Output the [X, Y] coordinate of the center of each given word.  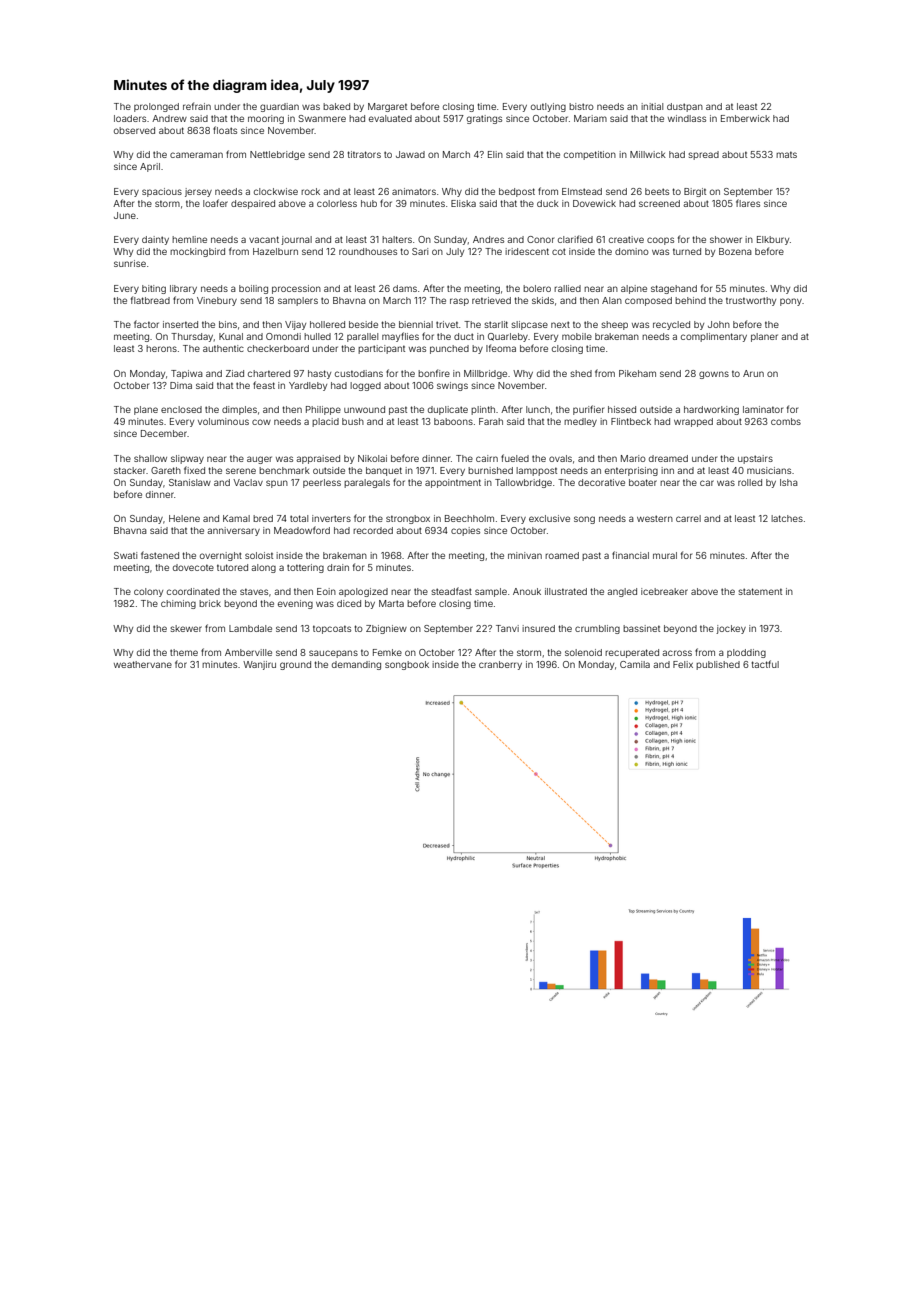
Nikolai [372, 458]
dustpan [685, 107]
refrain [197, 106]
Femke [387, 652]
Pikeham [637, 373]
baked [336, 106]
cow [261, 422]
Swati [125, 555]
